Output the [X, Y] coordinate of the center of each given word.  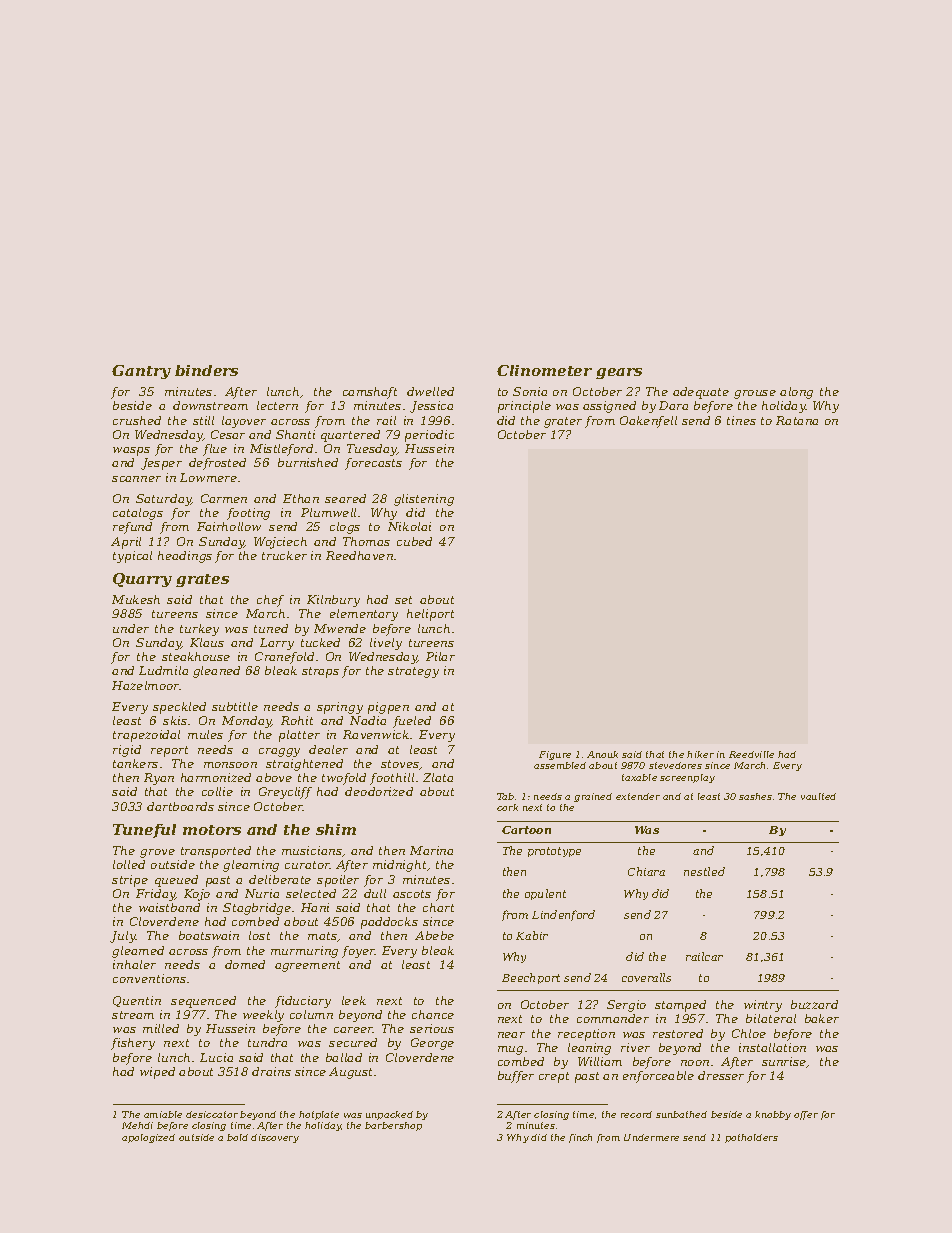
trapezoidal [146, 736]
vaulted [818, 796]
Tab [505, 796]
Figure [555, 755]
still [203, 420]
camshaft [370, 393]
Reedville [751, 754]
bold [237, 1137]
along [796, 393]
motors [212, 830]
